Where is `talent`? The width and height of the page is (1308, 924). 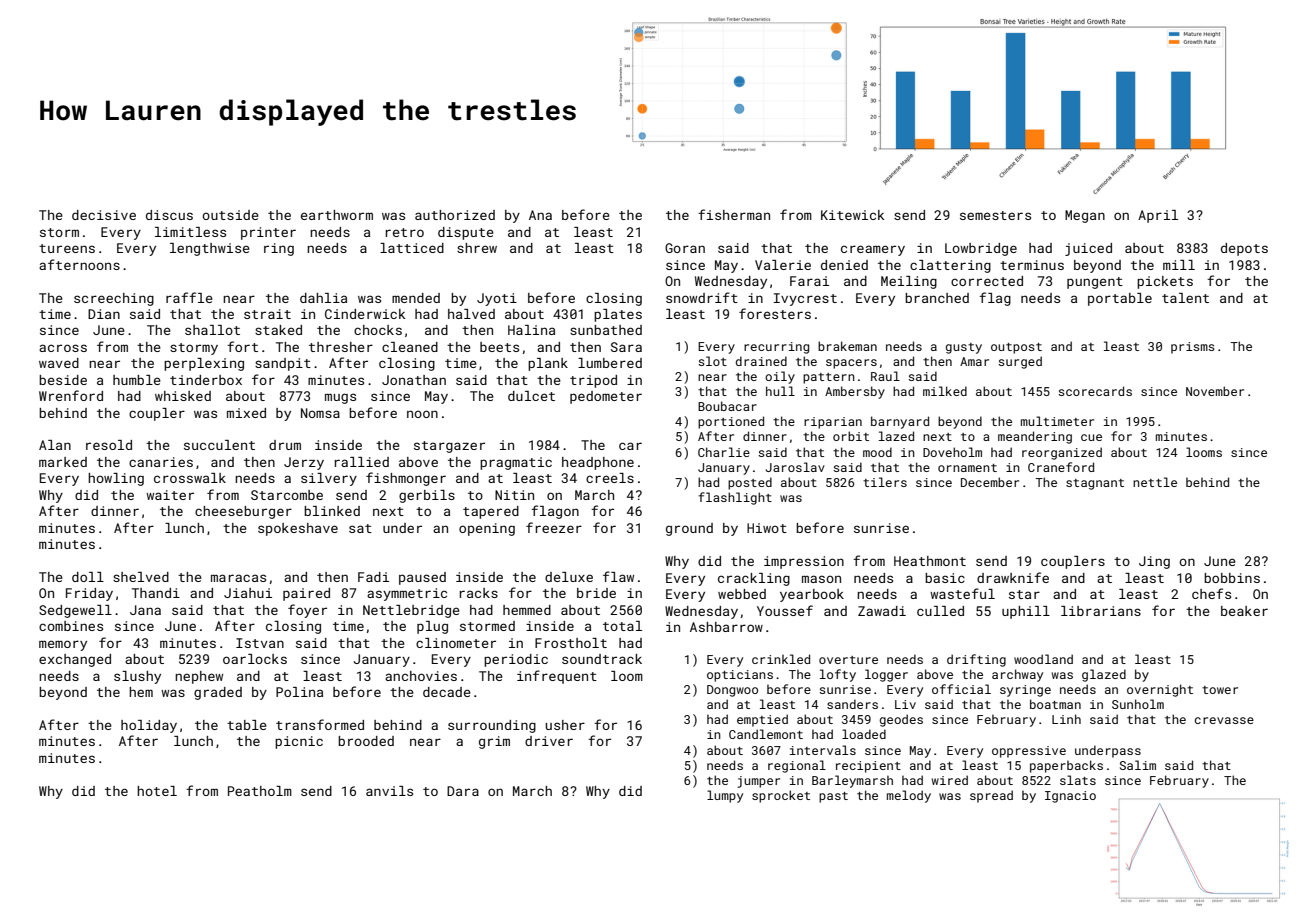 talent is located at coordinates (1185, 298).
